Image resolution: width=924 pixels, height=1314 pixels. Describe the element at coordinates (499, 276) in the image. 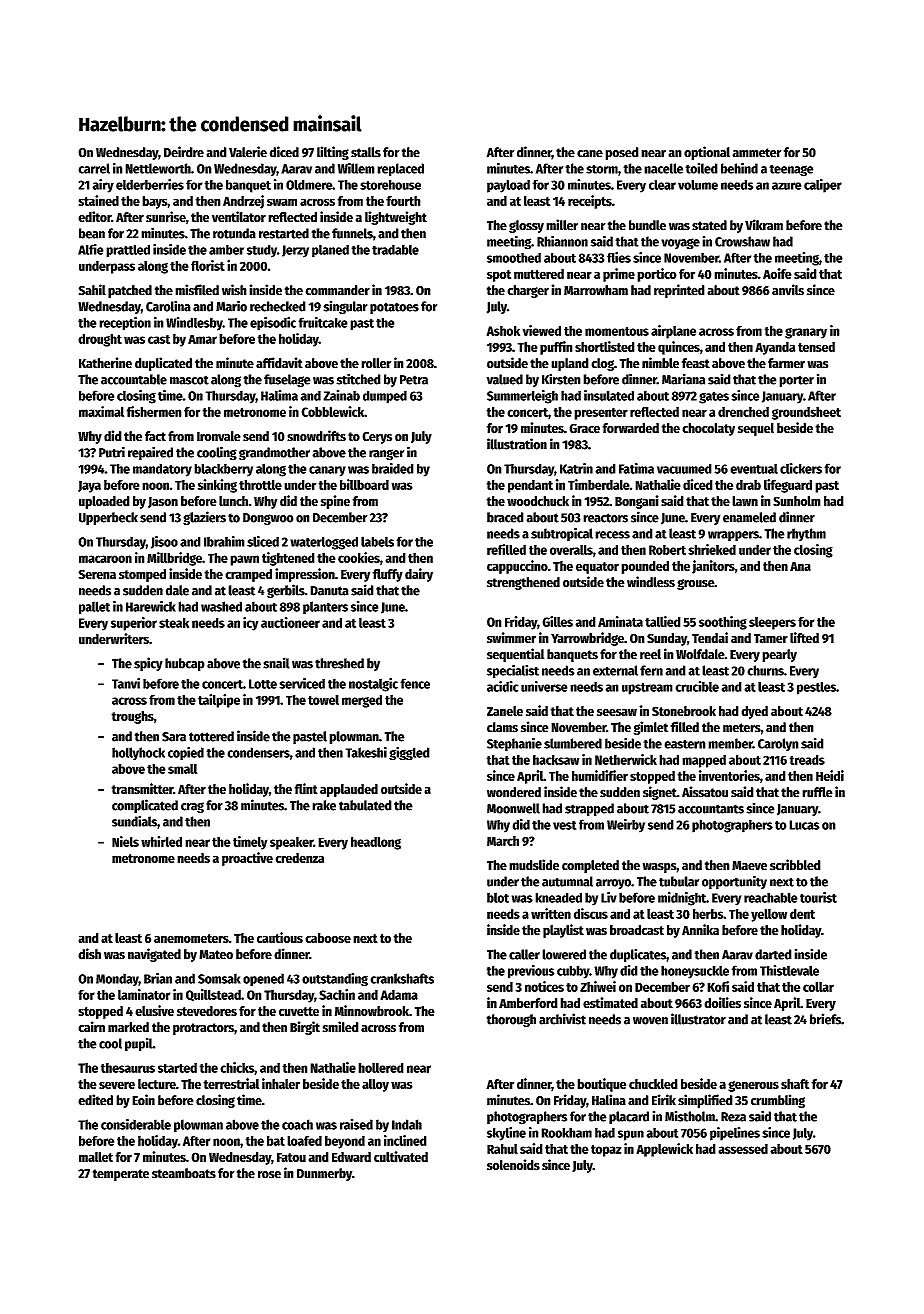

I see `spot` at that location.
